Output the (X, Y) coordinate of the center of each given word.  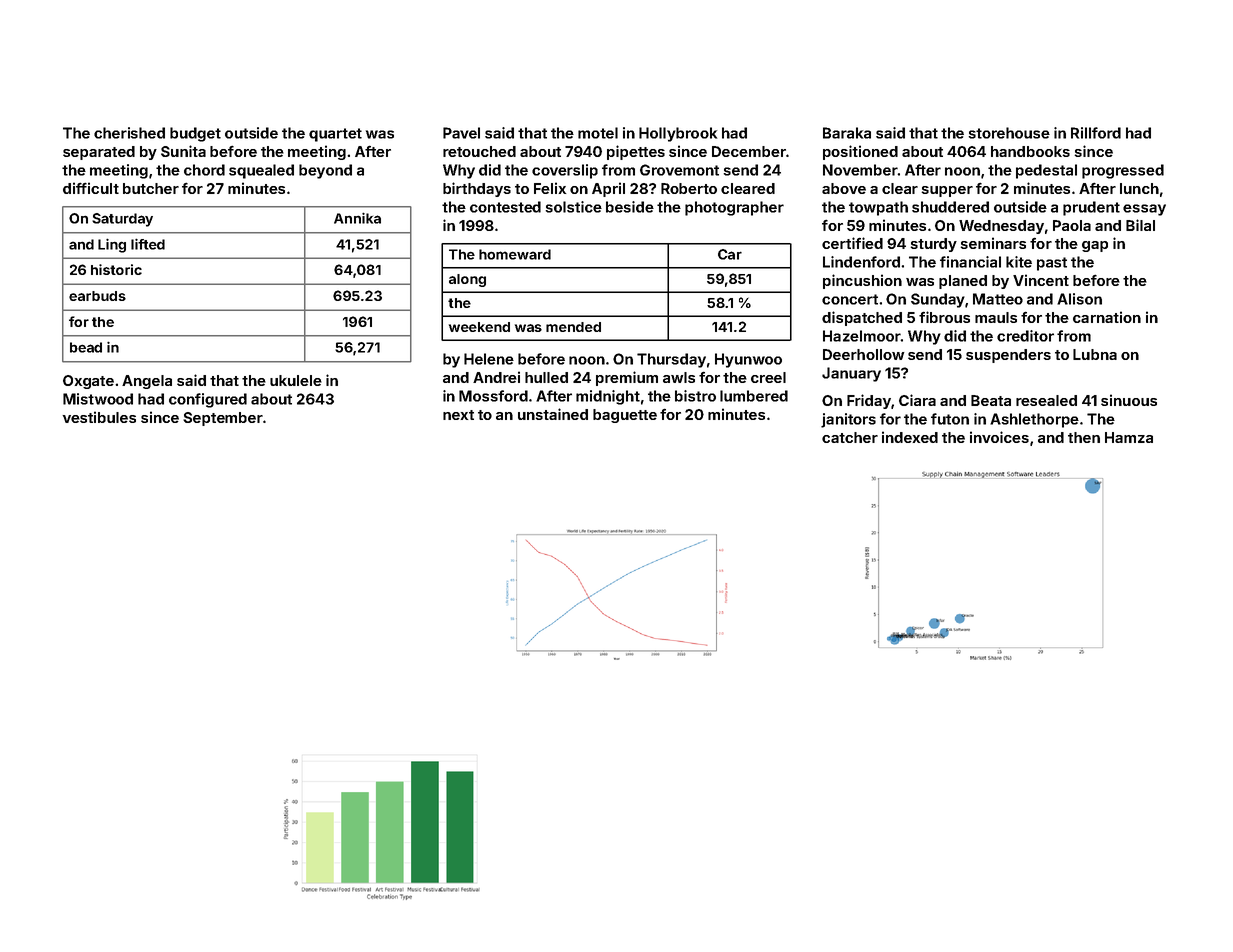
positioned (860, 152)
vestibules (99, 417)
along (467, 280)
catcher (850, 437)
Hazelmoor (861, 336)
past (1052, 264)
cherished (129, 133)
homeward (515, 254)
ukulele (296, 380)
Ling (112, 246)
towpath (878, 208)
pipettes (636, 152)
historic (116, 269)
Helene (489, 359)
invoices (999, 437)
